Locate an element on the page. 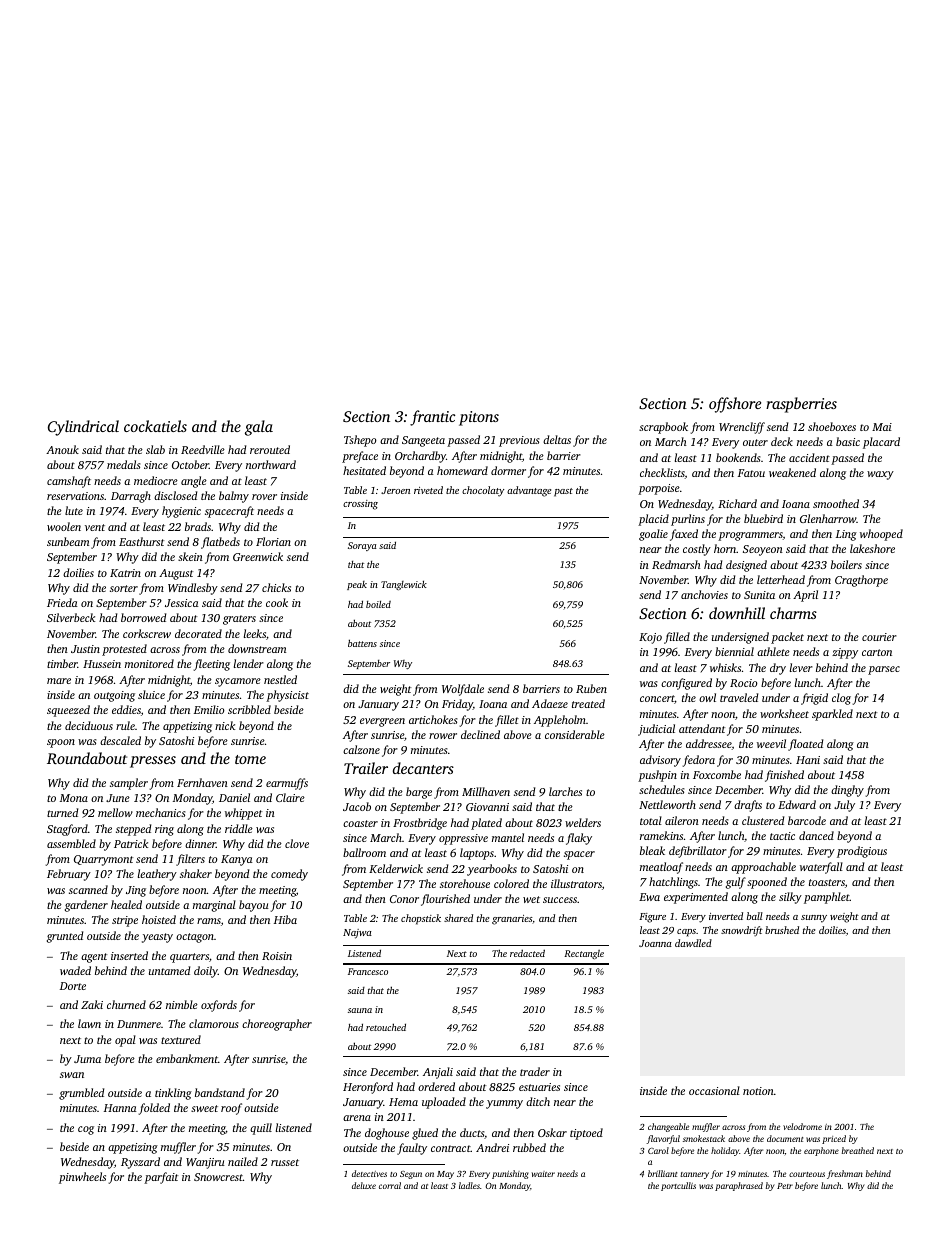 The image size is (952, 1233). ladles is located at coordinates (469, 1185).
